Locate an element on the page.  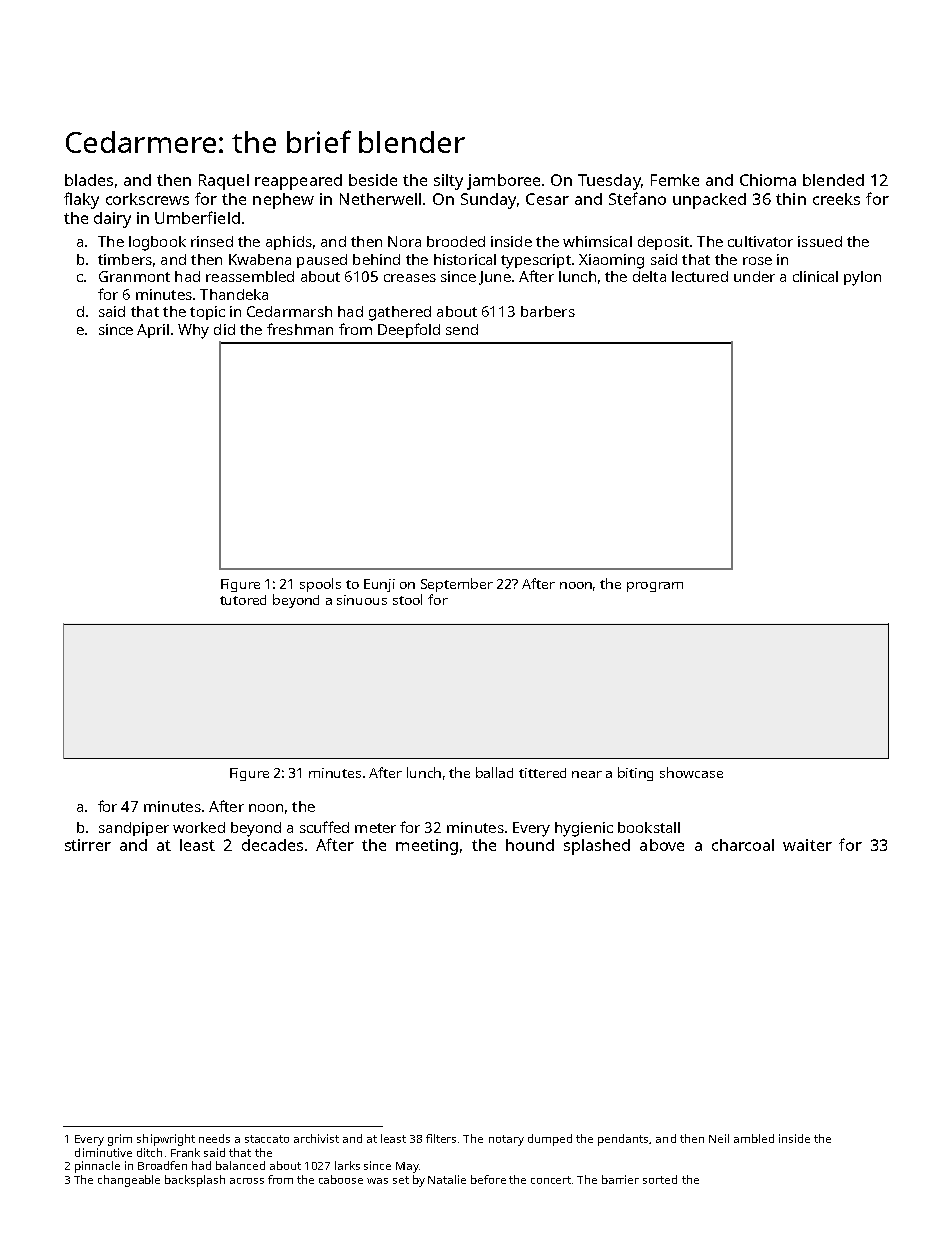
Raquel is located at coordinates (224, 182).
